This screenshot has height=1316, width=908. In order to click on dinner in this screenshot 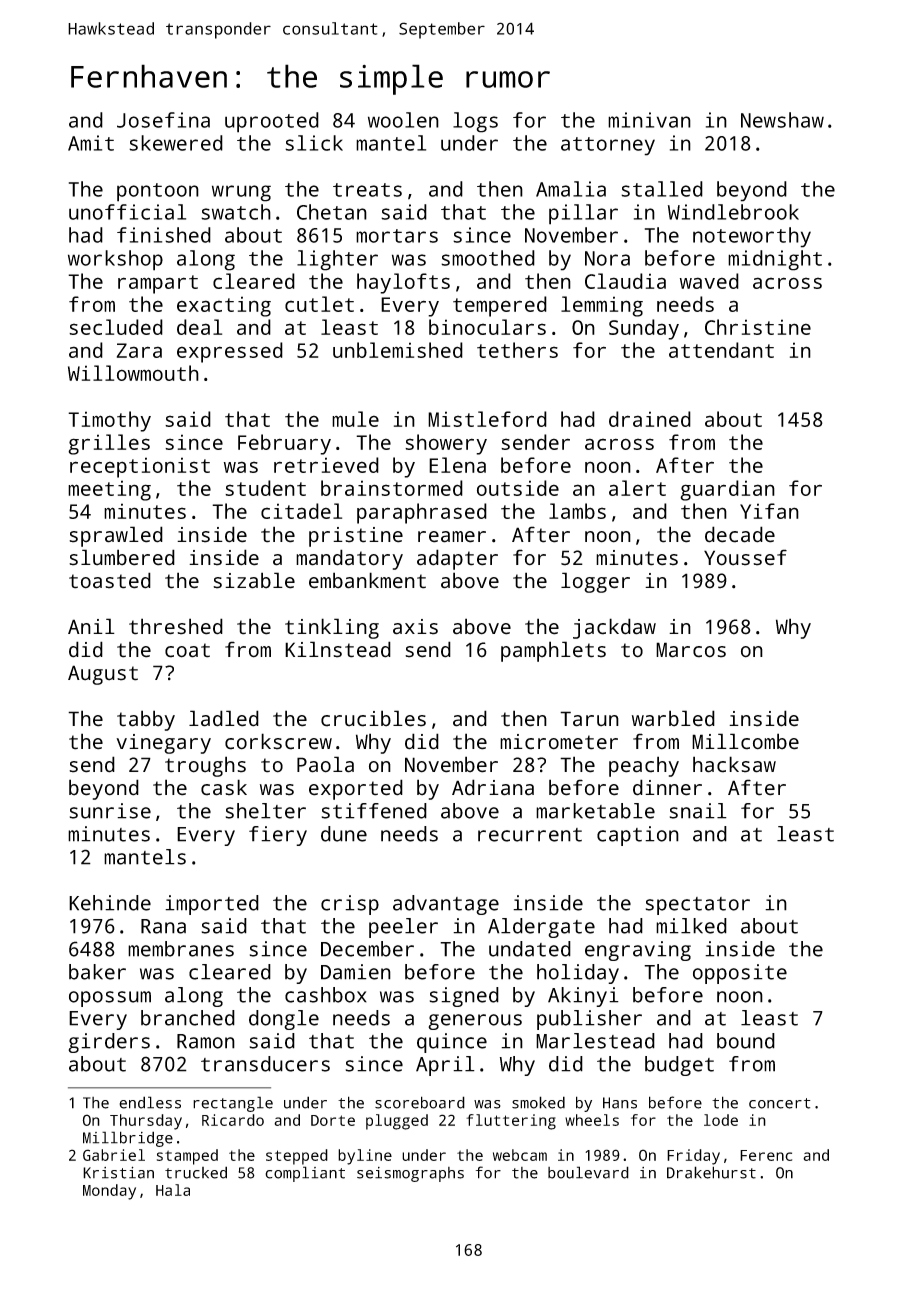, I will do `click(667, 787)`.
